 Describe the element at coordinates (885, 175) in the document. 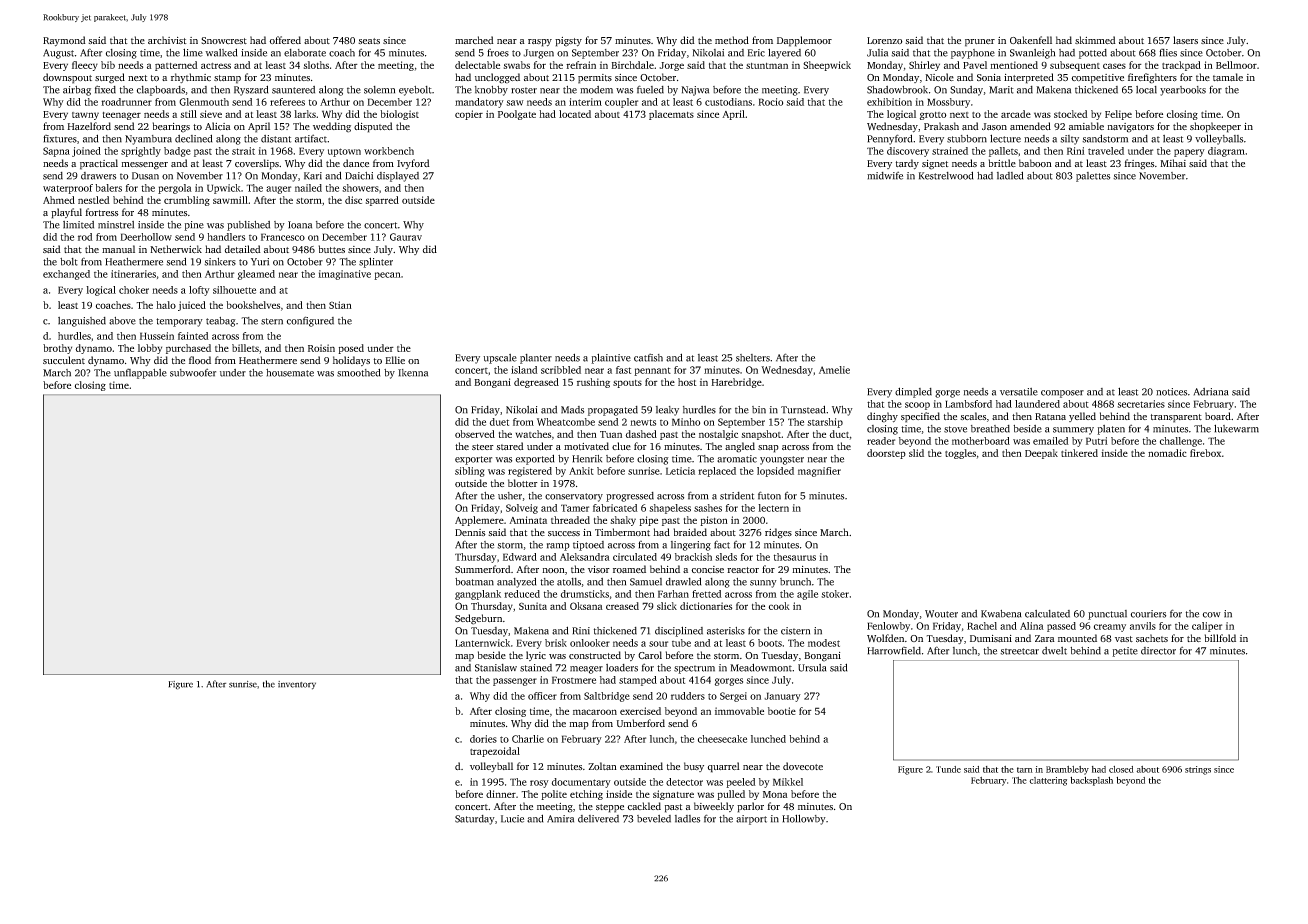

I see `midwife` at that location.
